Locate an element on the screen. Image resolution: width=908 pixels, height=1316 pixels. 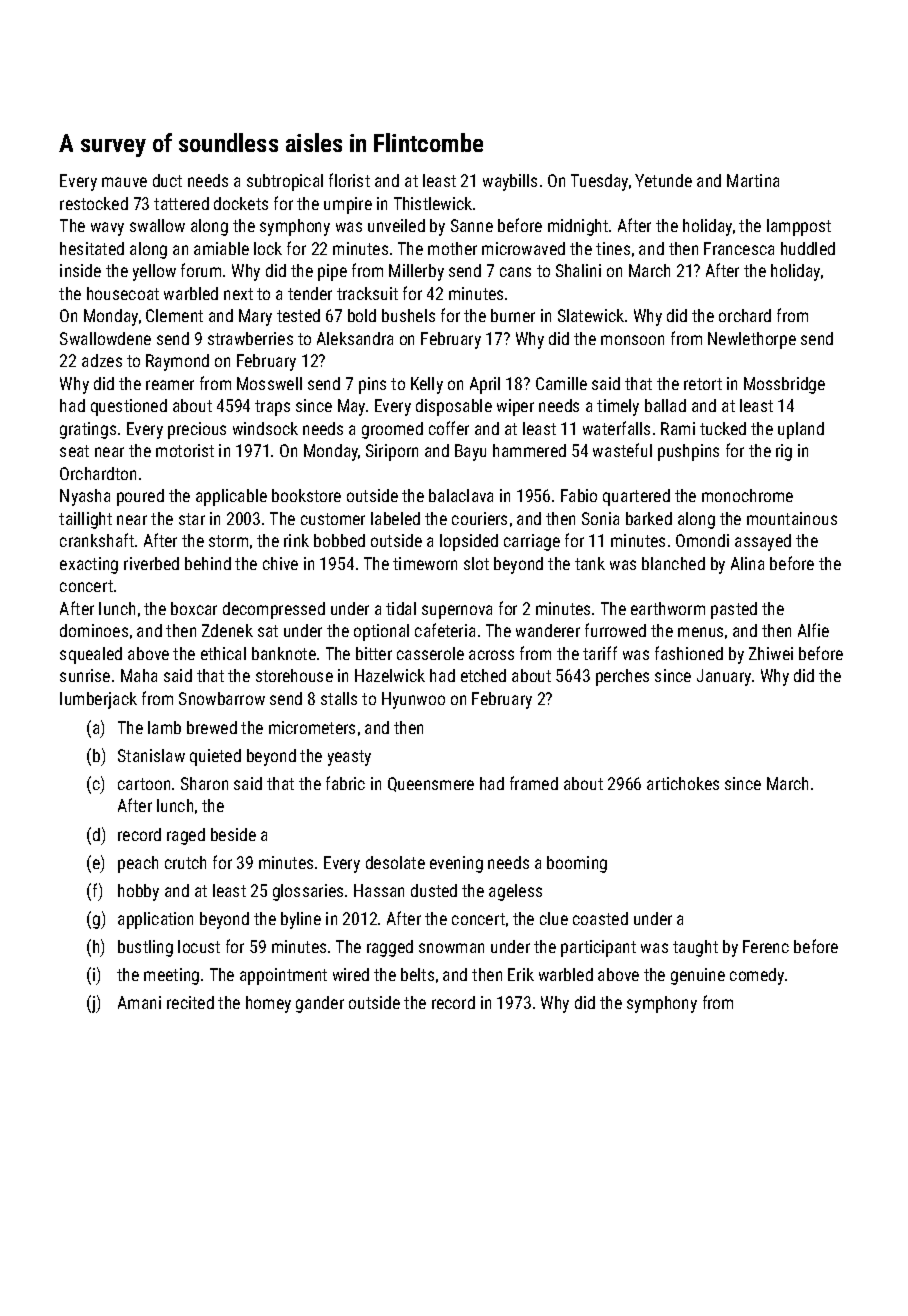
Thistlewick is located at coordinates (433, 203).
